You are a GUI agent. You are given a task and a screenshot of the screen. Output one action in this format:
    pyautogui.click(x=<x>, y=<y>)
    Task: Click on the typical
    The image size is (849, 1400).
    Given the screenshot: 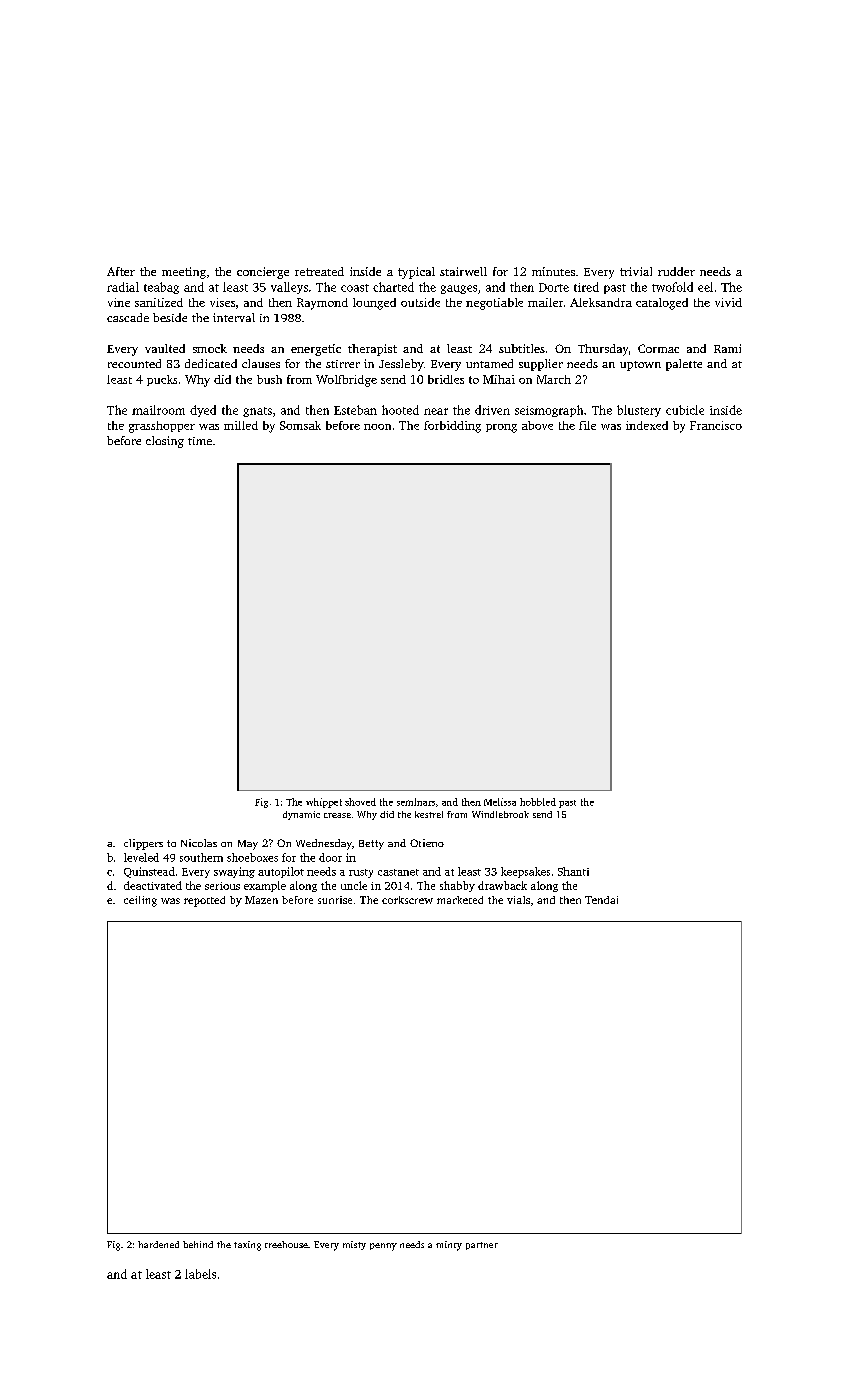 What is the action you would take?
    pyautogui.click(x=416, y=273)
